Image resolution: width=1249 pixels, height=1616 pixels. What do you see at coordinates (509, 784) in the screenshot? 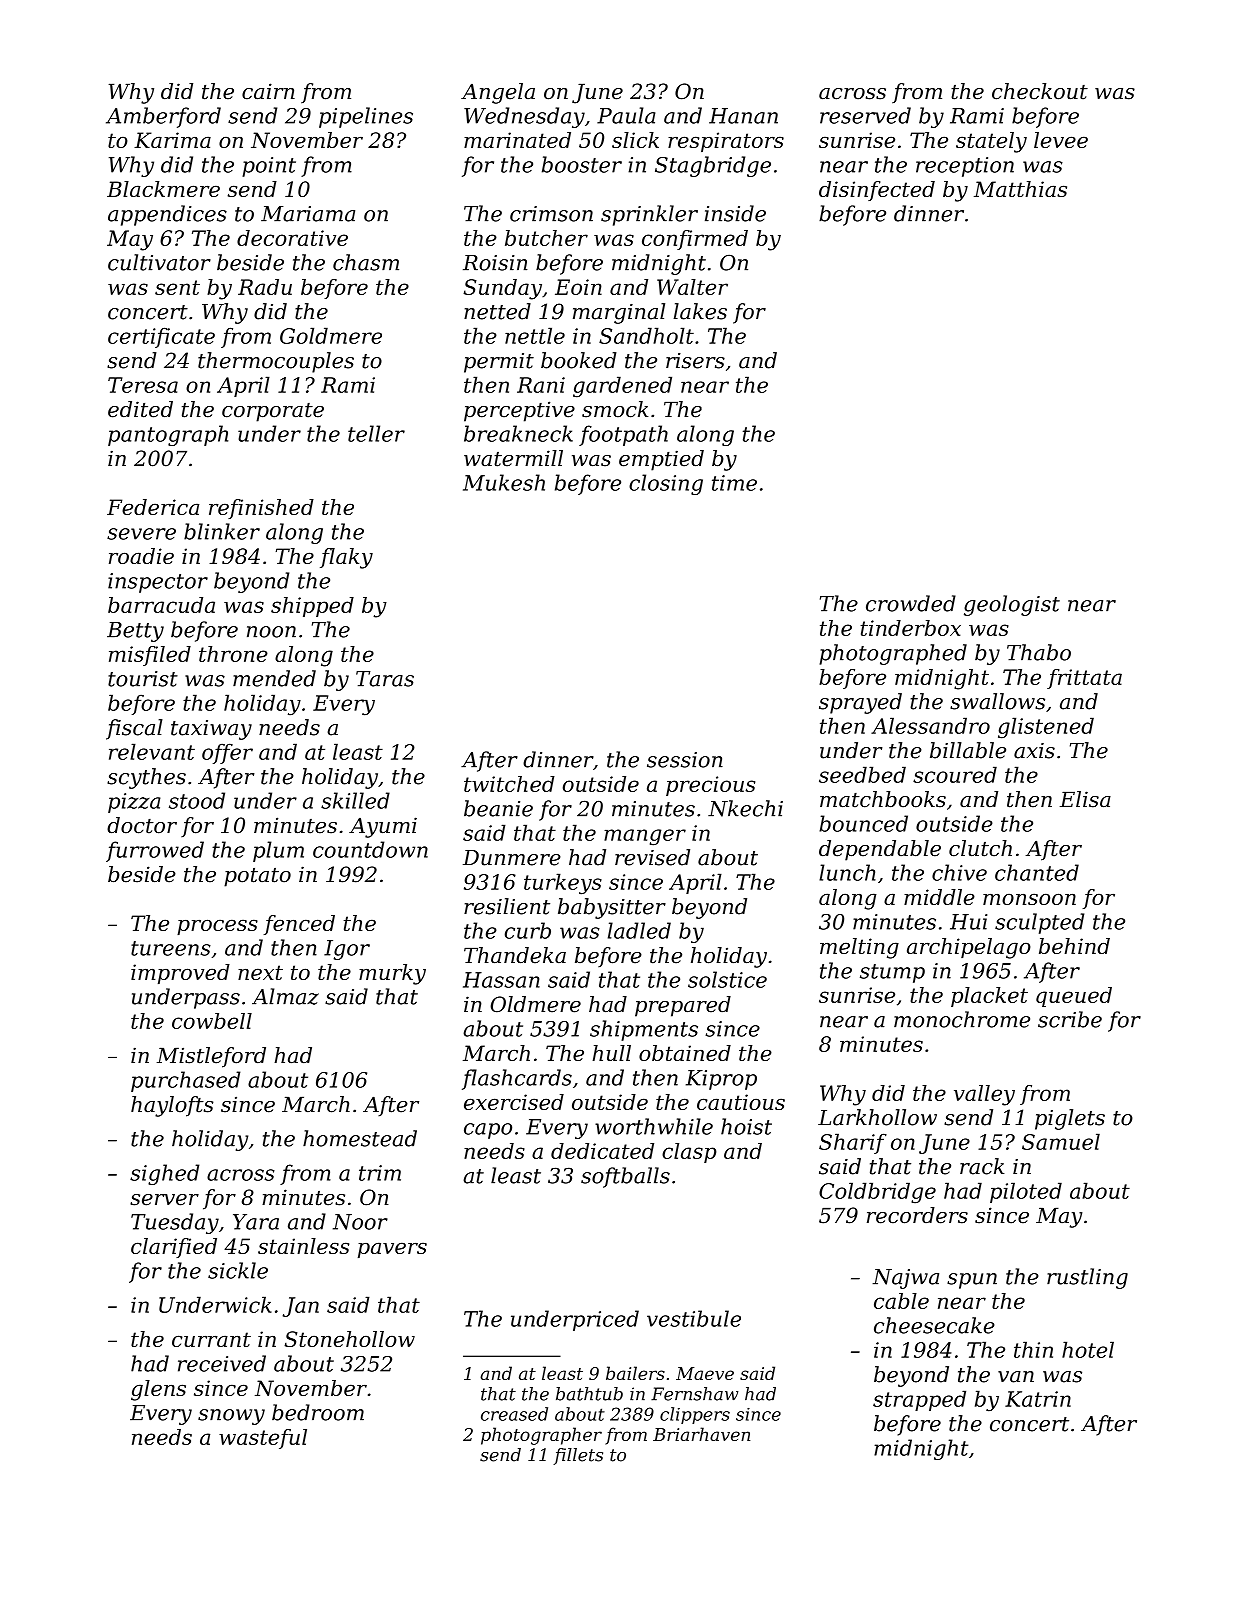
I see `twitched` at bounding box center [509, 784].
